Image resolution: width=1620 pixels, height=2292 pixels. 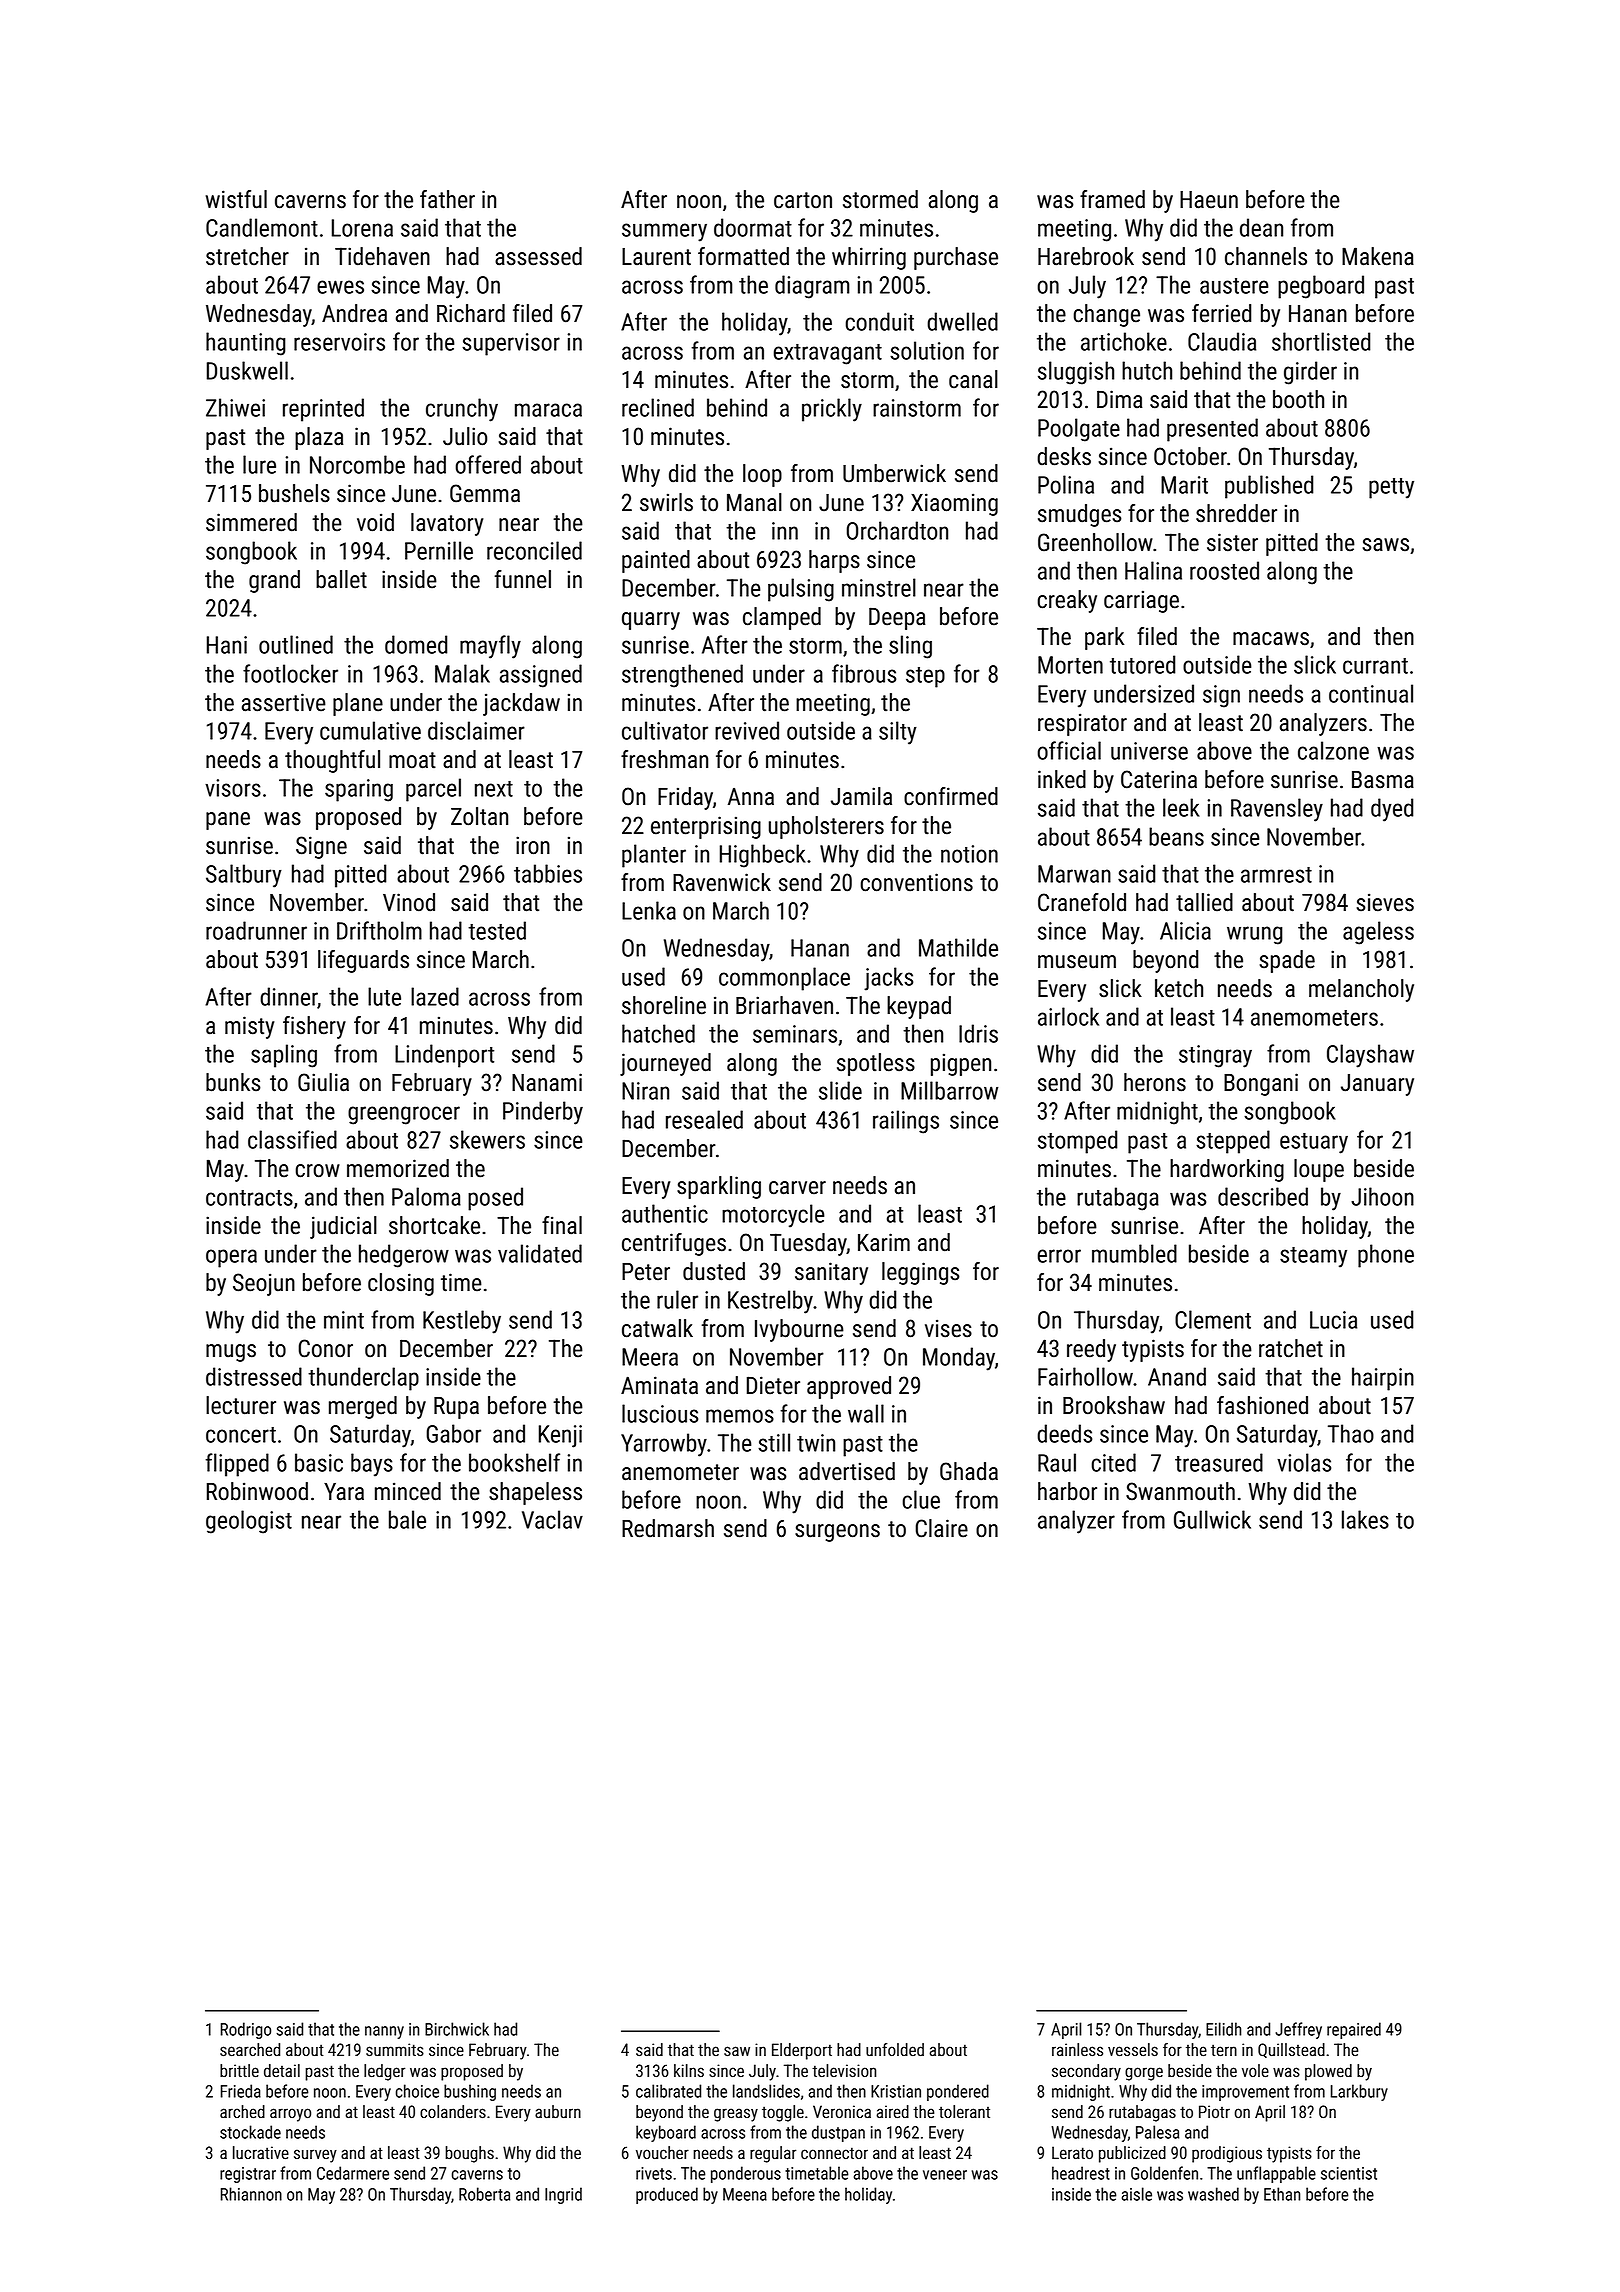 I want to click on shapeless, so click(x=535, y=1493).
